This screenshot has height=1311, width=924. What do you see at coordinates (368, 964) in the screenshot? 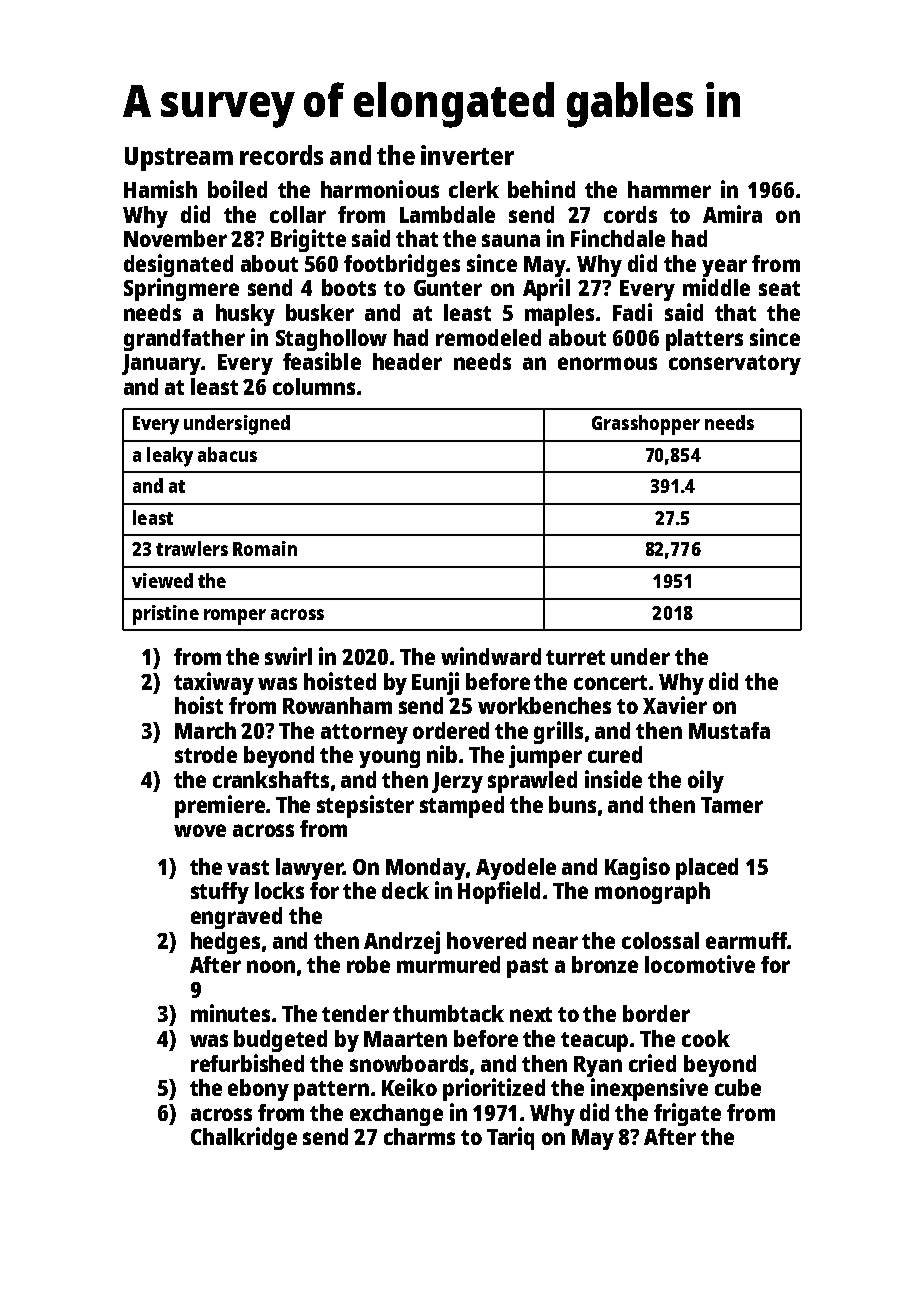
I see `robe` at bounding box center [368, 964].
